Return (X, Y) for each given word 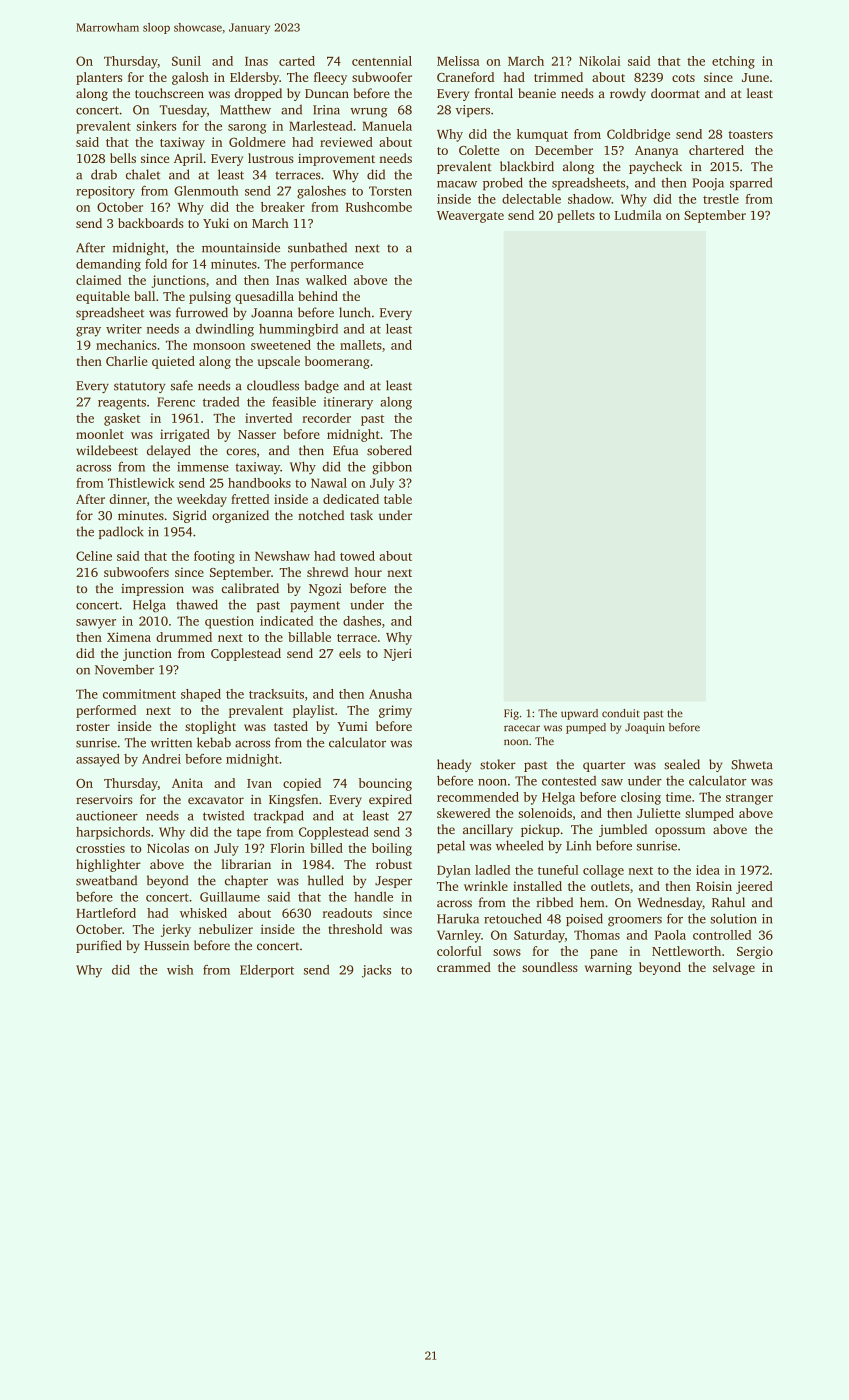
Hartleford (106, 913)
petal (451, 846)
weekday (202, 500)
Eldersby (254, 78)
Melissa (458, 61)
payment (315, 606)
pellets (576, 216)
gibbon (392, 468)
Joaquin (645, 728)
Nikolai (600, 61)
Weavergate (470, 217)
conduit (621, 713)
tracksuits (276, 694)
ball (144, 296)
